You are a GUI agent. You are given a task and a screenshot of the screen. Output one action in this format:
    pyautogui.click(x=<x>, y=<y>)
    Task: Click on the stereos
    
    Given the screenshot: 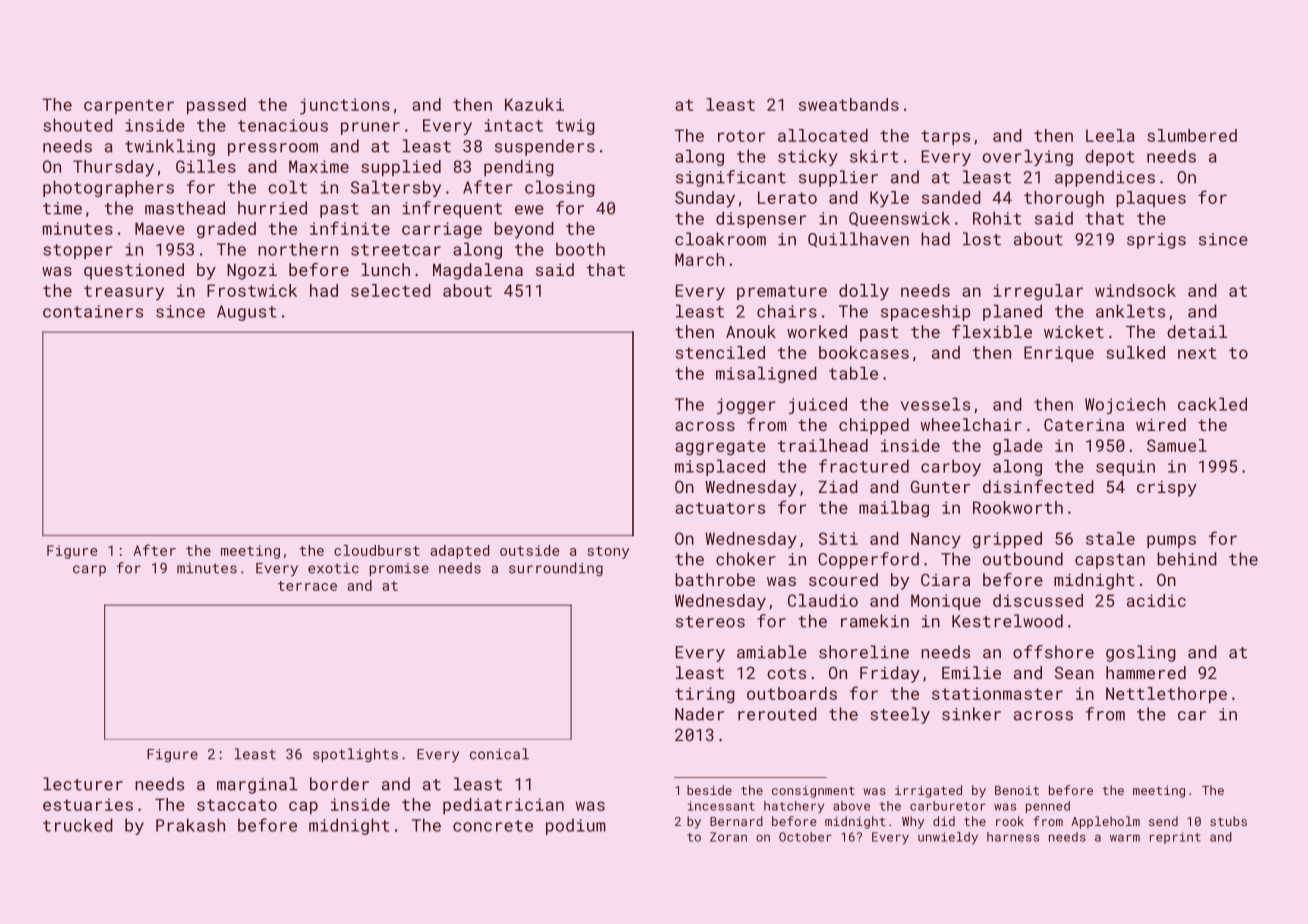 What is the action you would take?
    pyautogui.click(x=710, y=622)
